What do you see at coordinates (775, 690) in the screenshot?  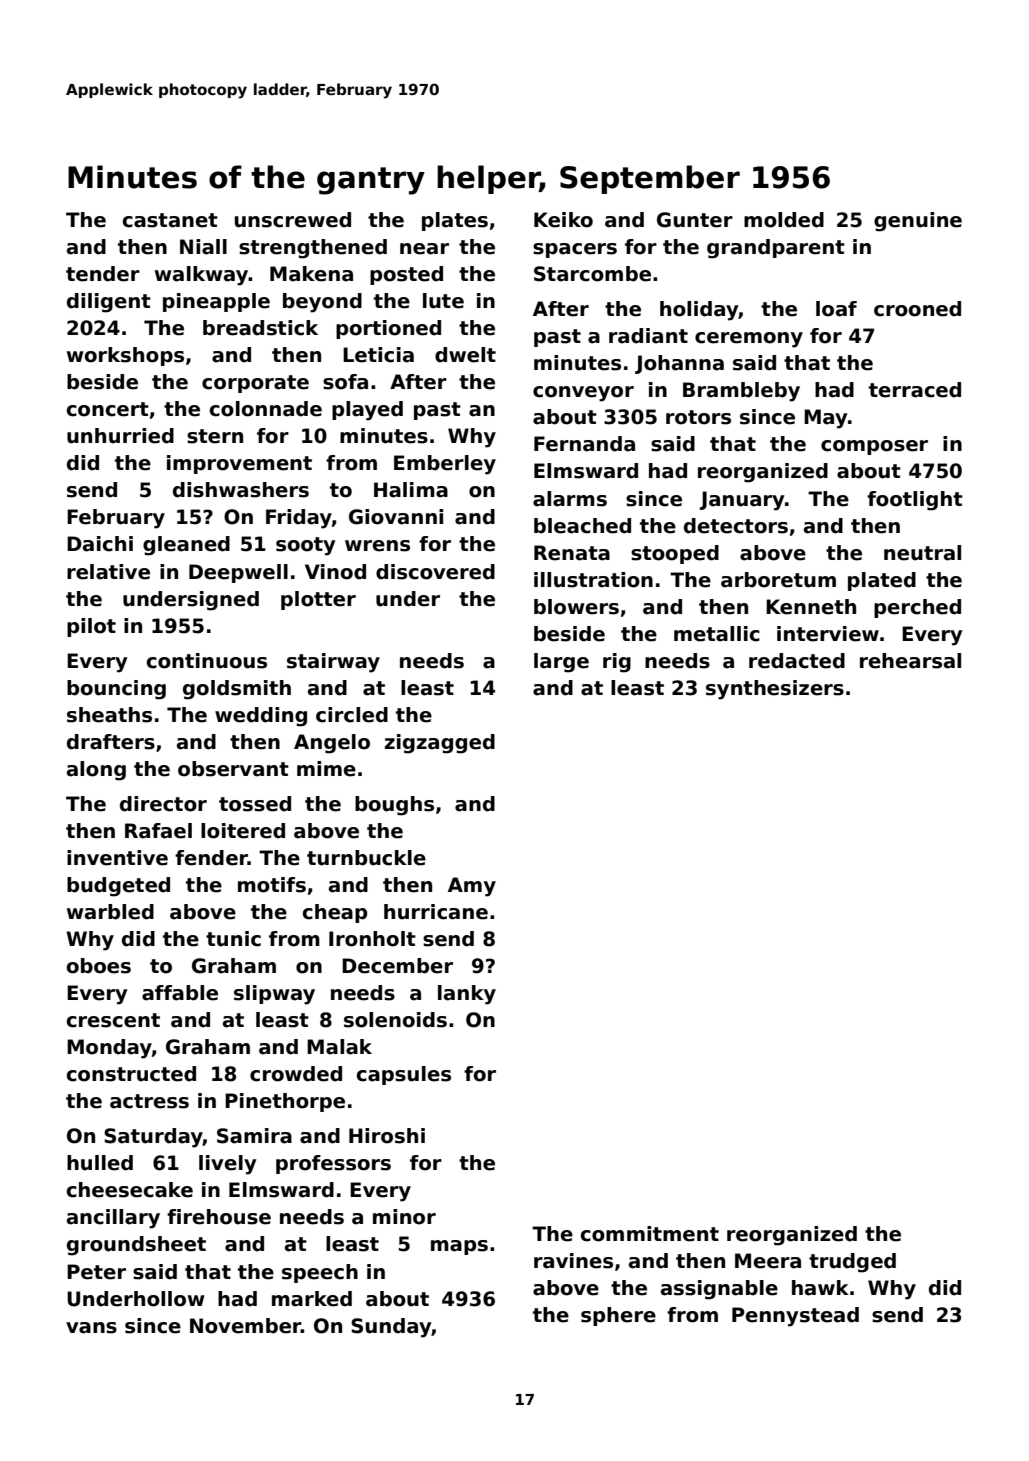 I see `synthesizers` at bounding box center [775, 690].
